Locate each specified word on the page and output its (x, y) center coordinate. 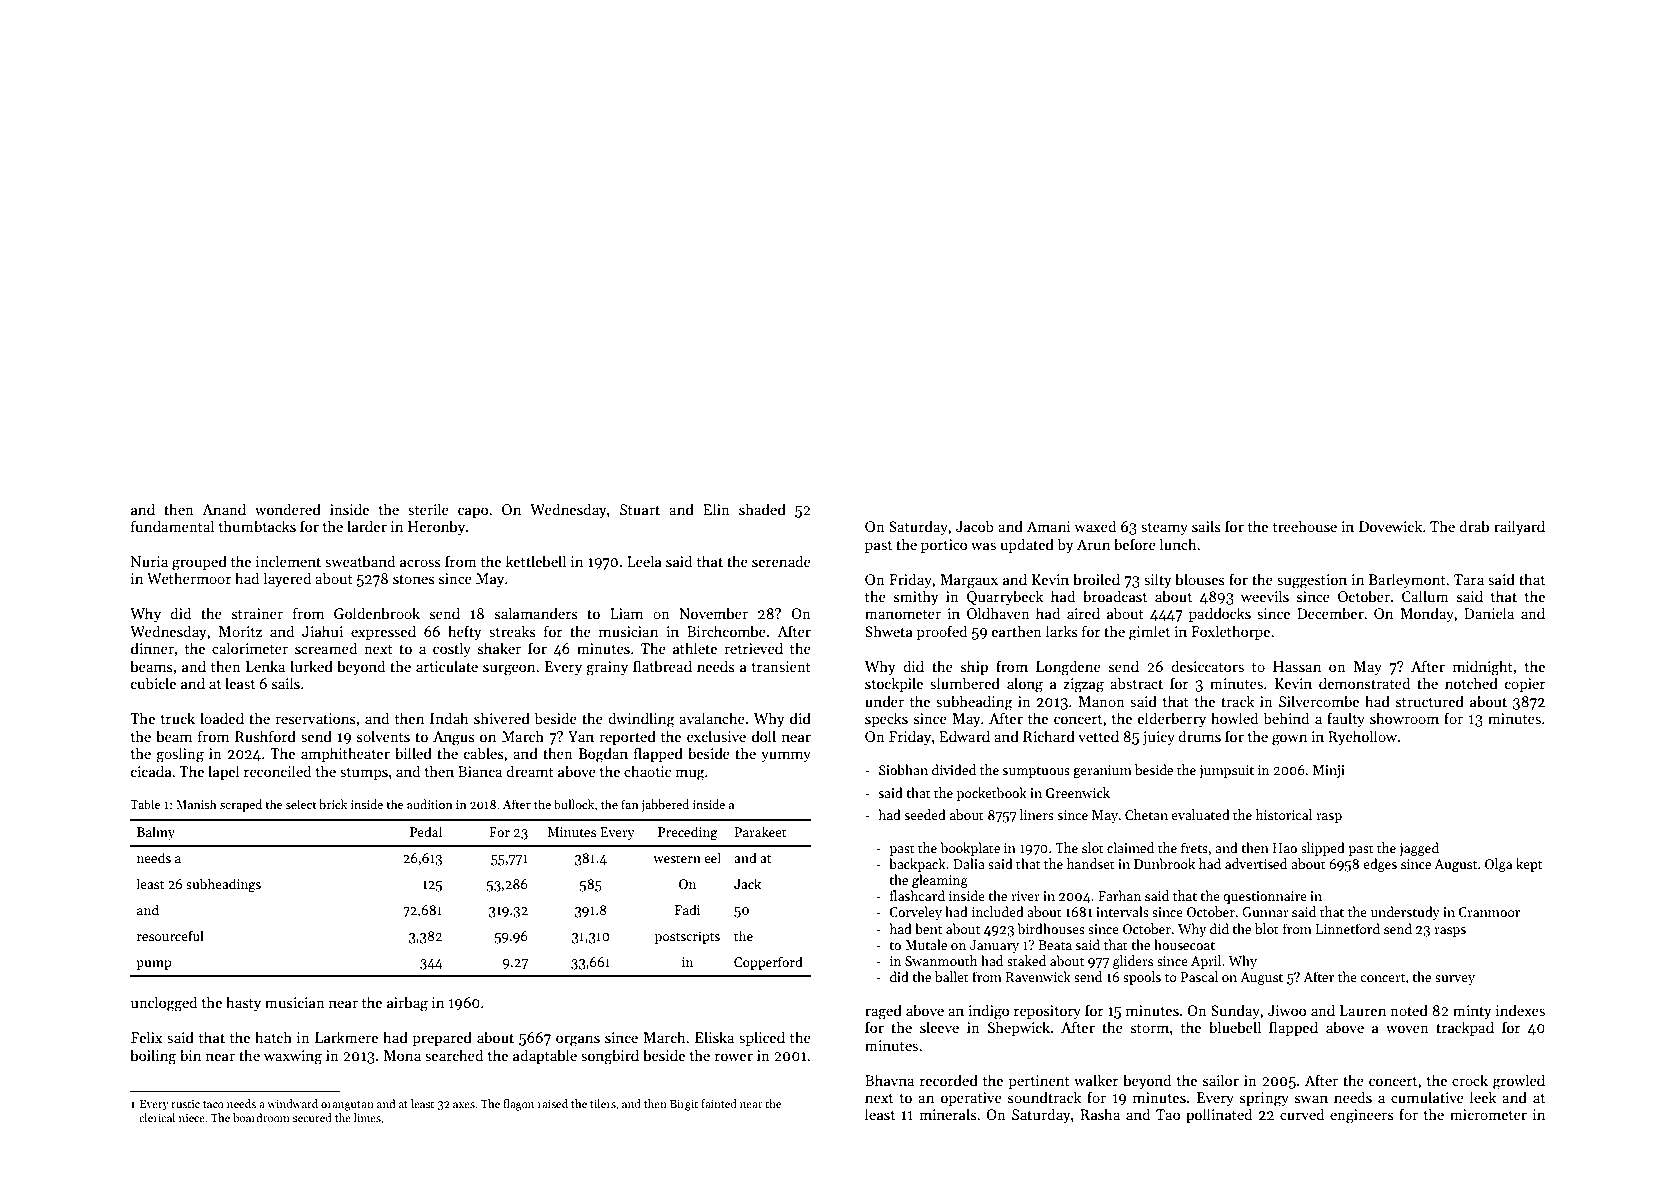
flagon (518, 1105)
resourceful (170, 935)
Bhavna (889, 1080)
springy (1264, 1099)
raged (883, 1012)
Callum (1425, 596)
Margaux (969, 581)
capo (473, 512)
